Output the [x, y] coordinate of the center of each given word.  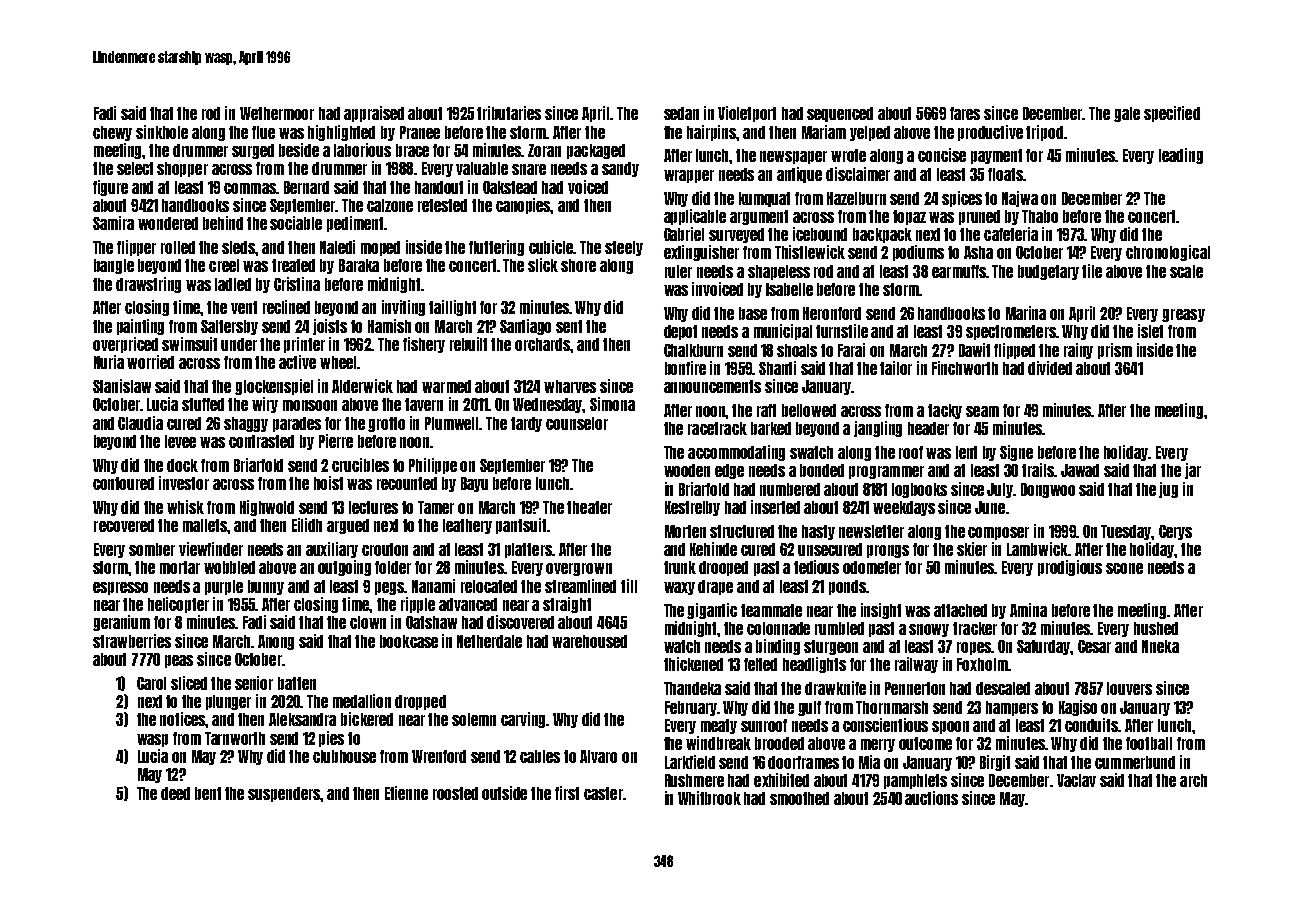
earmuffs [959, 271]
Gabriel [684, 234]
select [135, 168]
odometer [872, 567]
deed [175, 793]
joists [330, 327]
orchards [543, 344]
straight [567, 605]
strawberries [132, 641]
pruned [979, 217]
